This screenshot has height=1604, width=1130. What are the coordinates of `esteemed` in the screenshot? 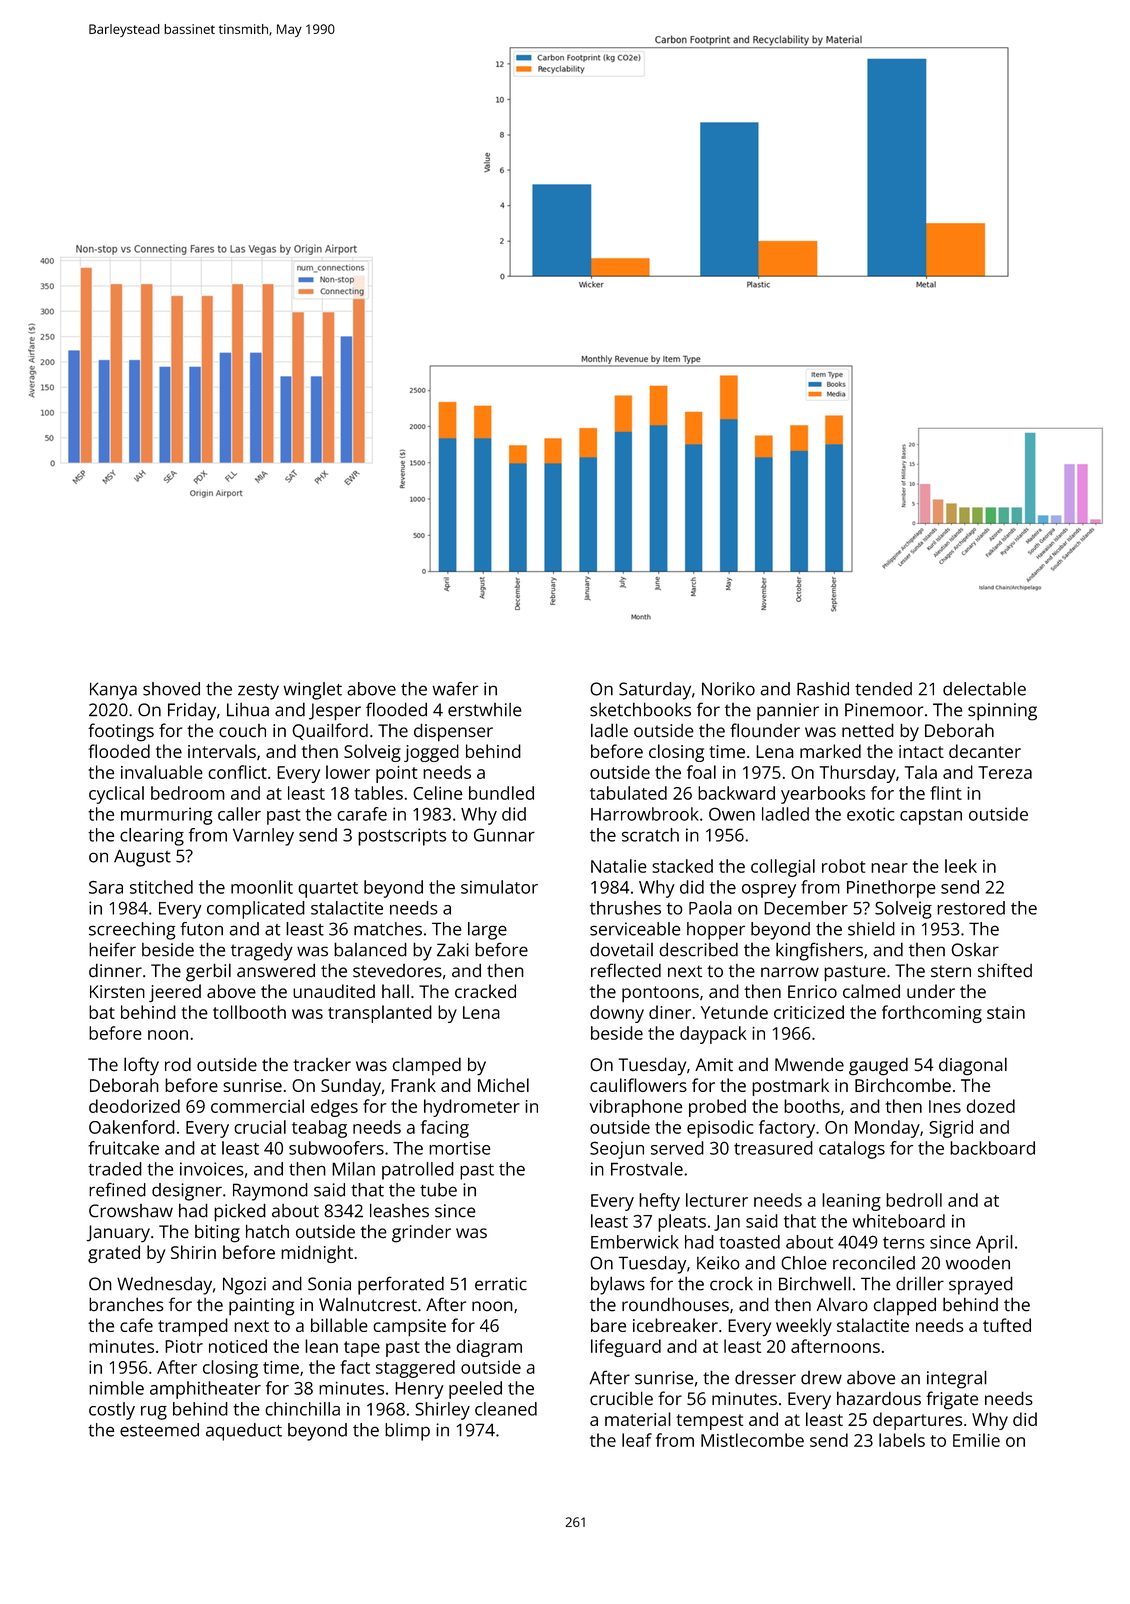 It's located at (159, 1430).
